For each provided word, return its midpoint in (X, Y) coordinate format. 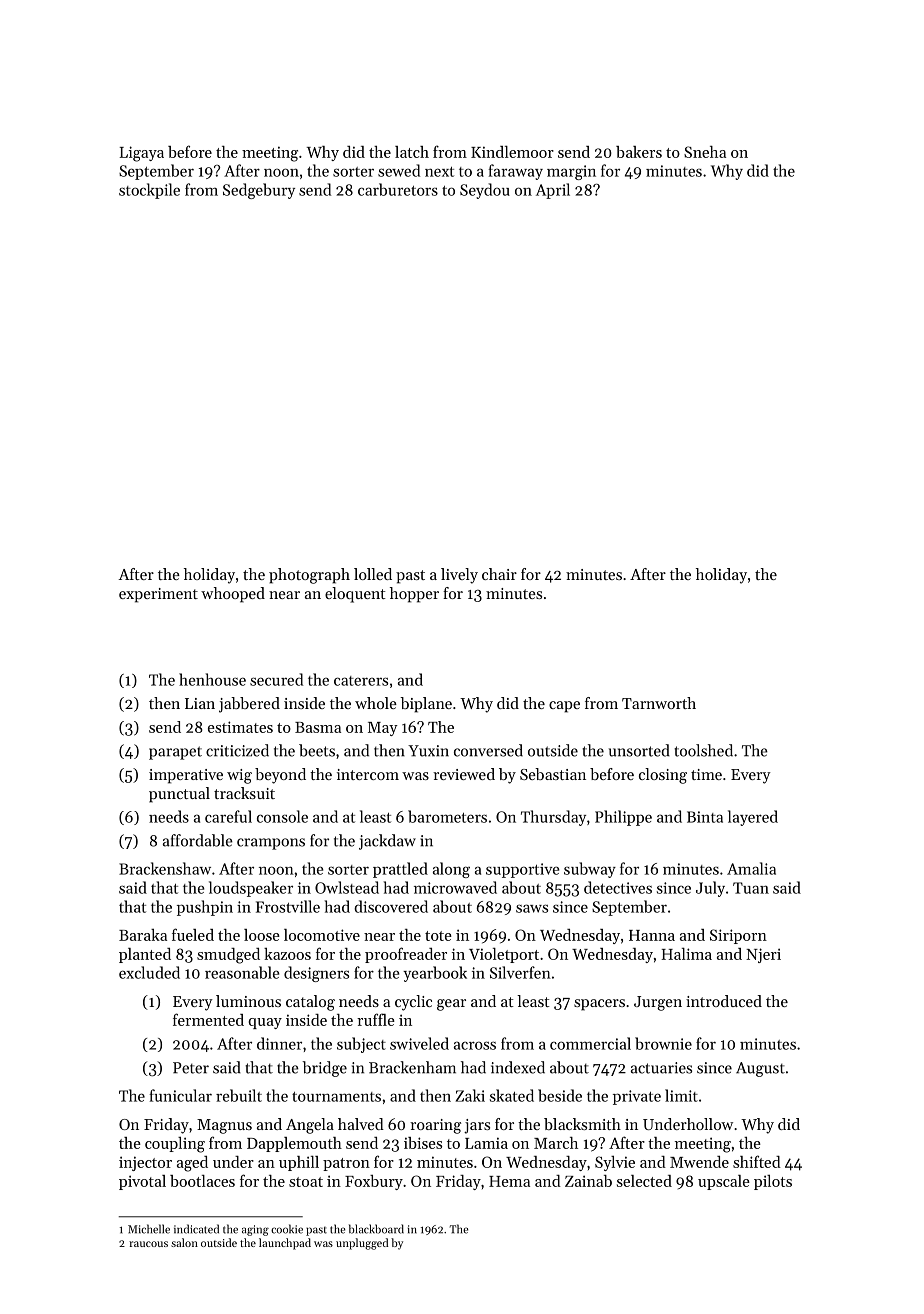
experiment (158, 595)
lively (459, 576)
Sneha (705, 152)
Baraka (143, 935)
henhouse (212, 679)
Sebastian (553, 774)
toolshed (703, 750)
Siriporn (738, 936)
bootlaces (202, 1181)
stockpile (149, 191)
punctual (179, 795)
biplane (426, 705)
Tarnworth (659, 703)
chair (499, 574)
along (451, 870)
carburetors (398, 189)
